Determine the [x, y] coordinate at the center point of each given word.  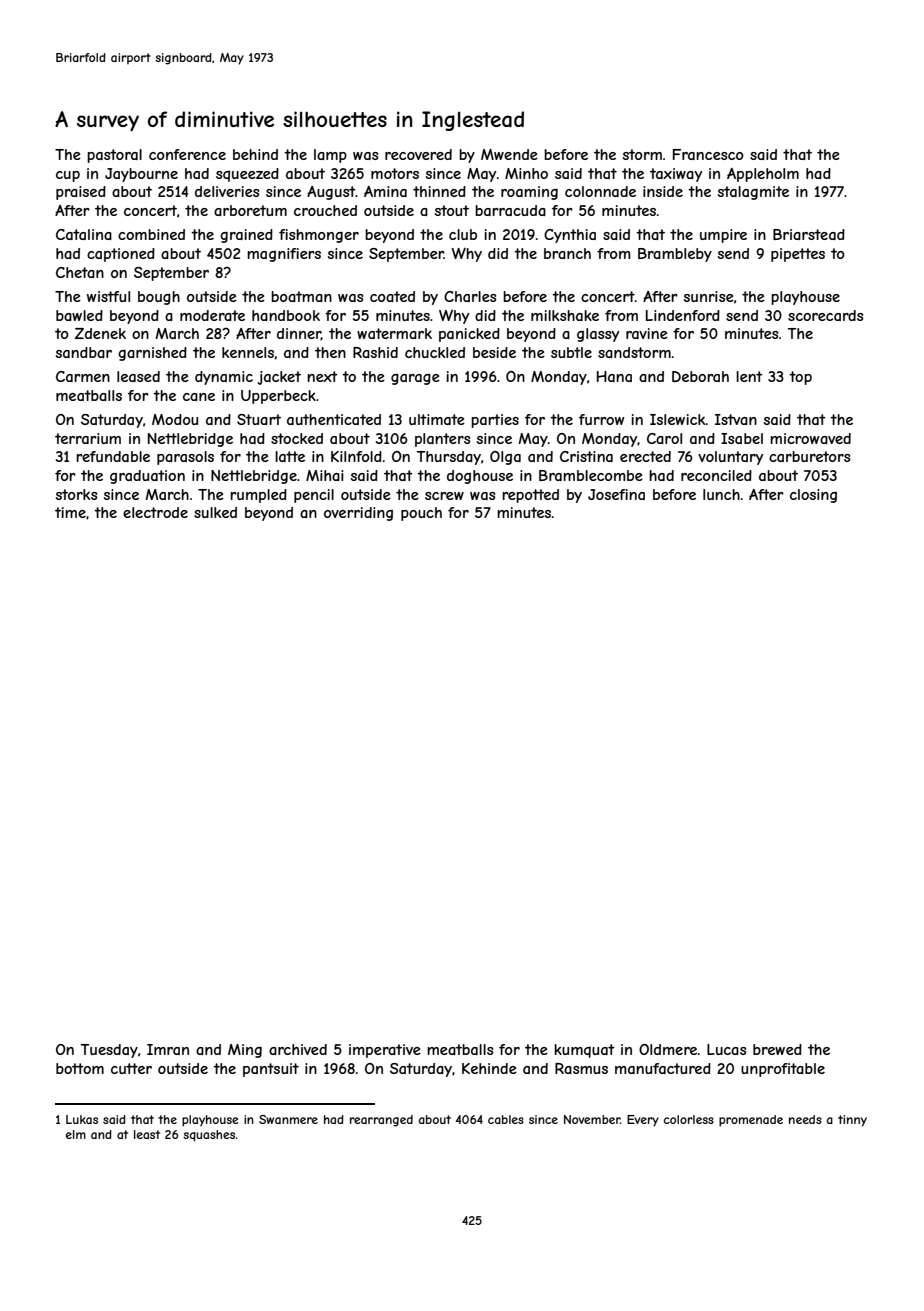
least [147, 1134]
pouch [421, 514]
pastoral [114, 156]
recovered [418, 154]
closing [813, 496]
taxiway [676, 175]
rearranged [381, 1121]
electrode [155, 512]
